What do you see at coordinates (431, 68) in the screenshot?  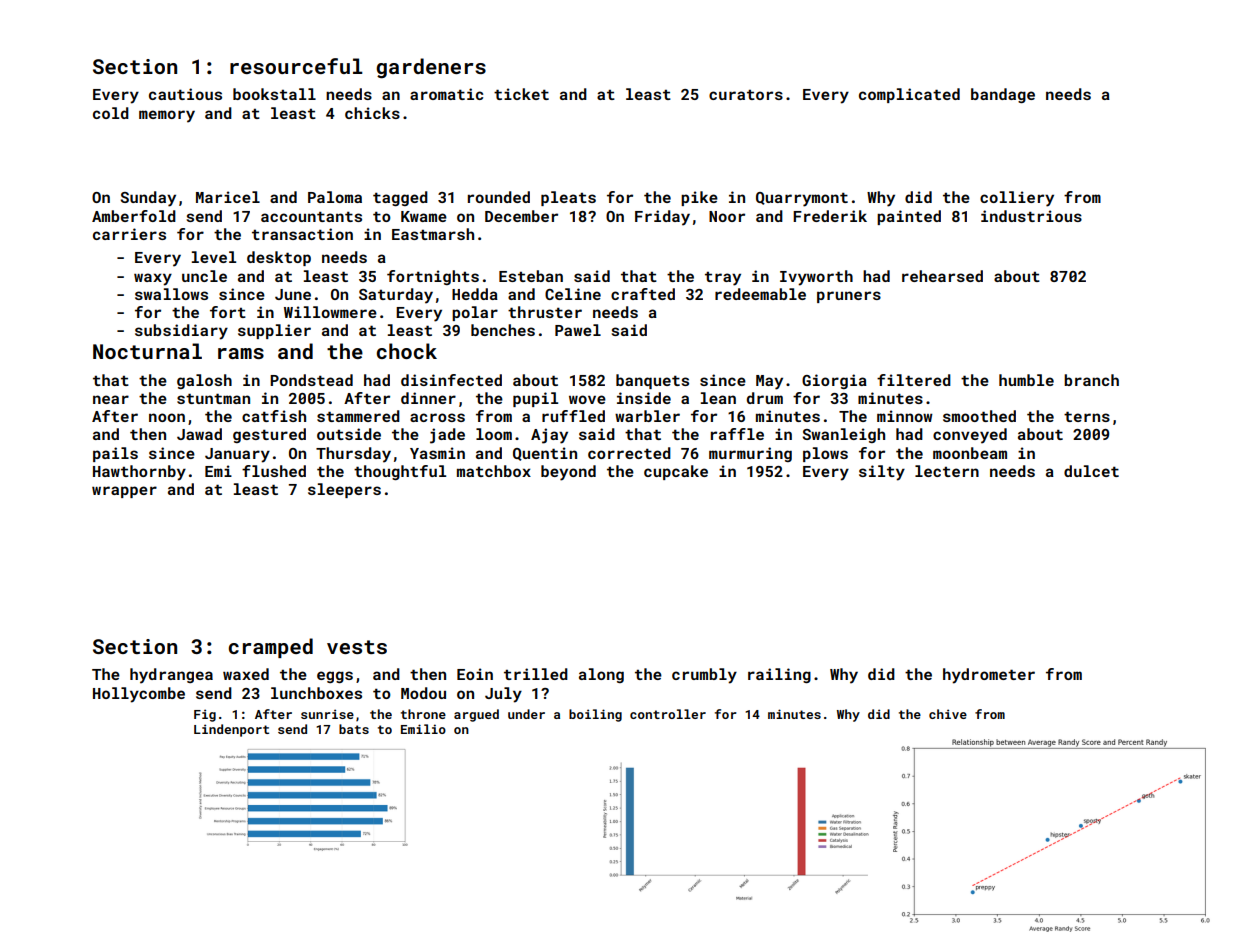 I see `gardeners` at bounding box center [431, 68].
